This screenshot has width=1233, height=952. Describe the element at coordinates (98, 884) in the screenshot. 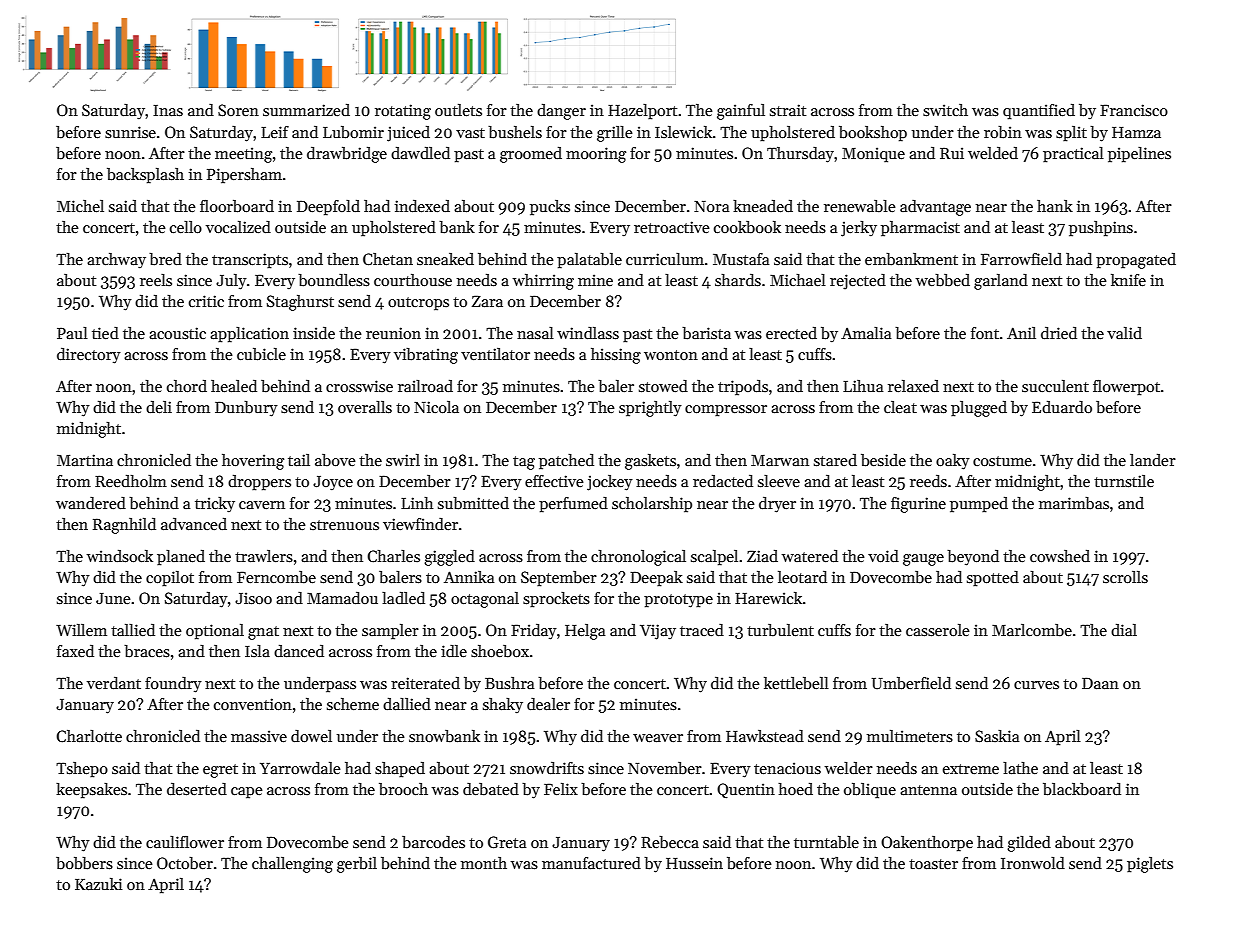

I see `Kazuki` at that location.
